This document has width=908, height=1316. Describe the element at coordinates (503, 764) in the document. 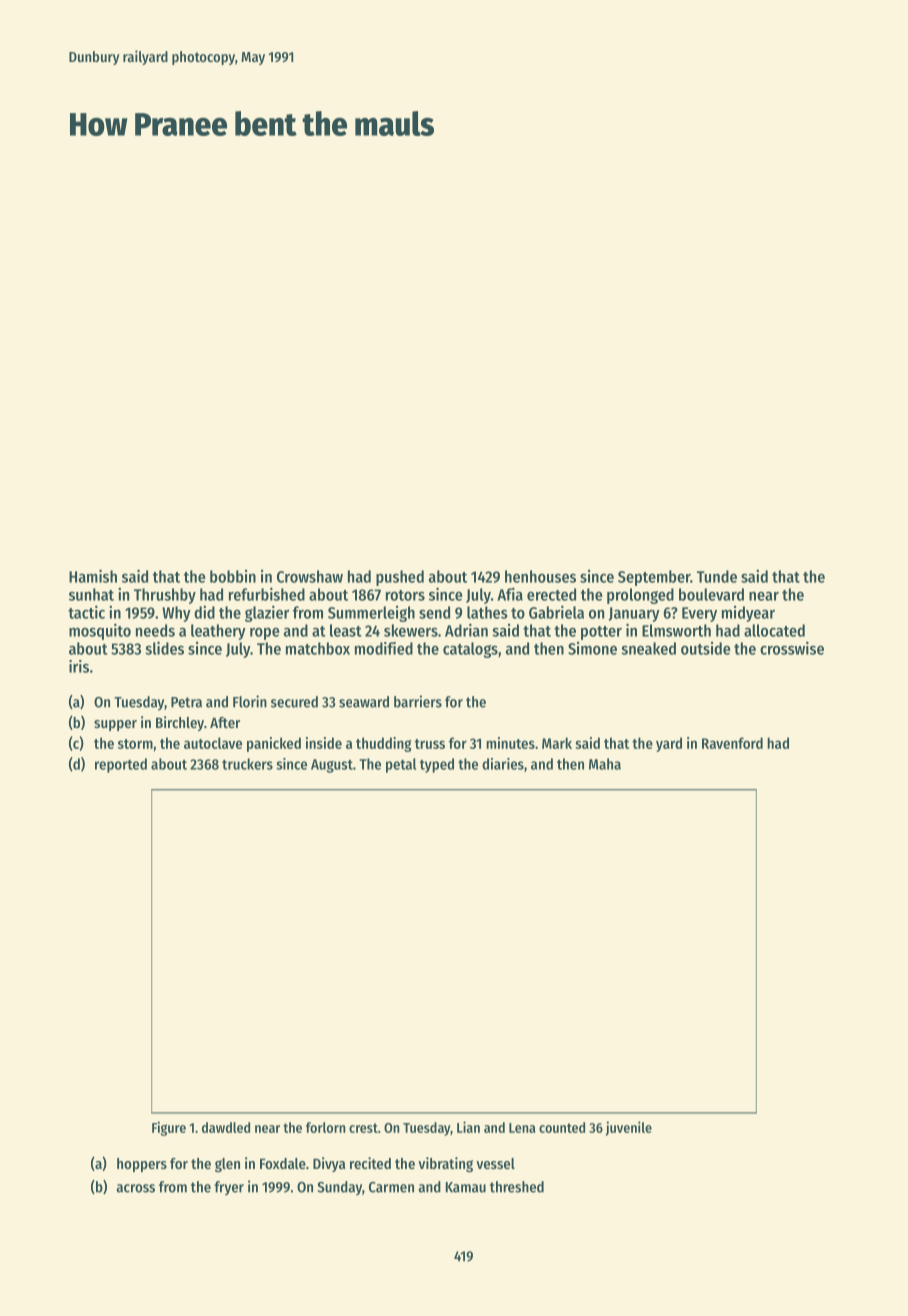

I see `diaries` at that location.
